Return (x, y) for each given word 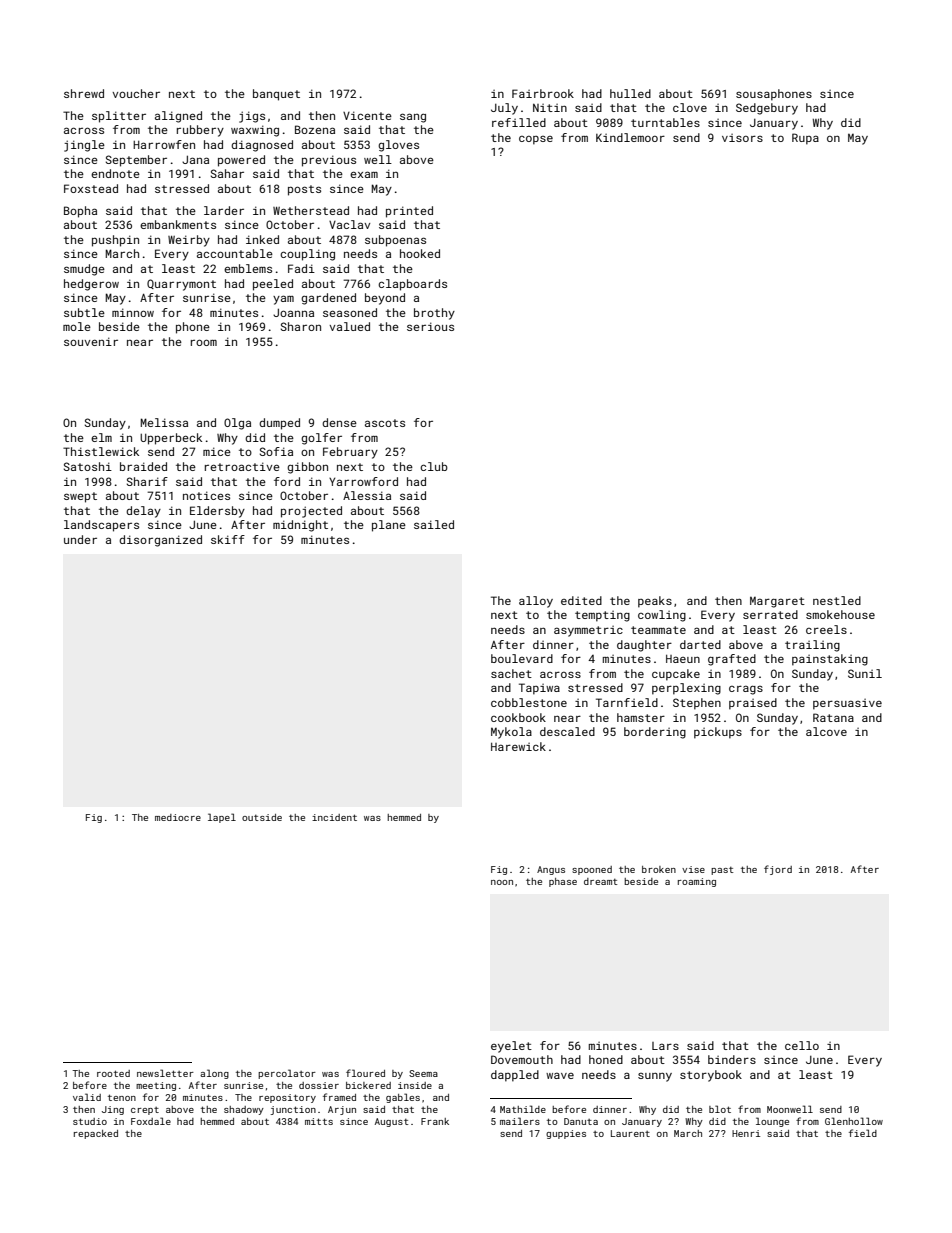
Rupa (805, 139)
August (392, 1122)
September (136, 161)
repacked (96, 1134)
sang (413, 118)
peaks (655, 602)
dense (339, 422)
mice (217, 451)
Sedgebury (767, 109)
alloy (536, 602)
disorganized (160, 541)
